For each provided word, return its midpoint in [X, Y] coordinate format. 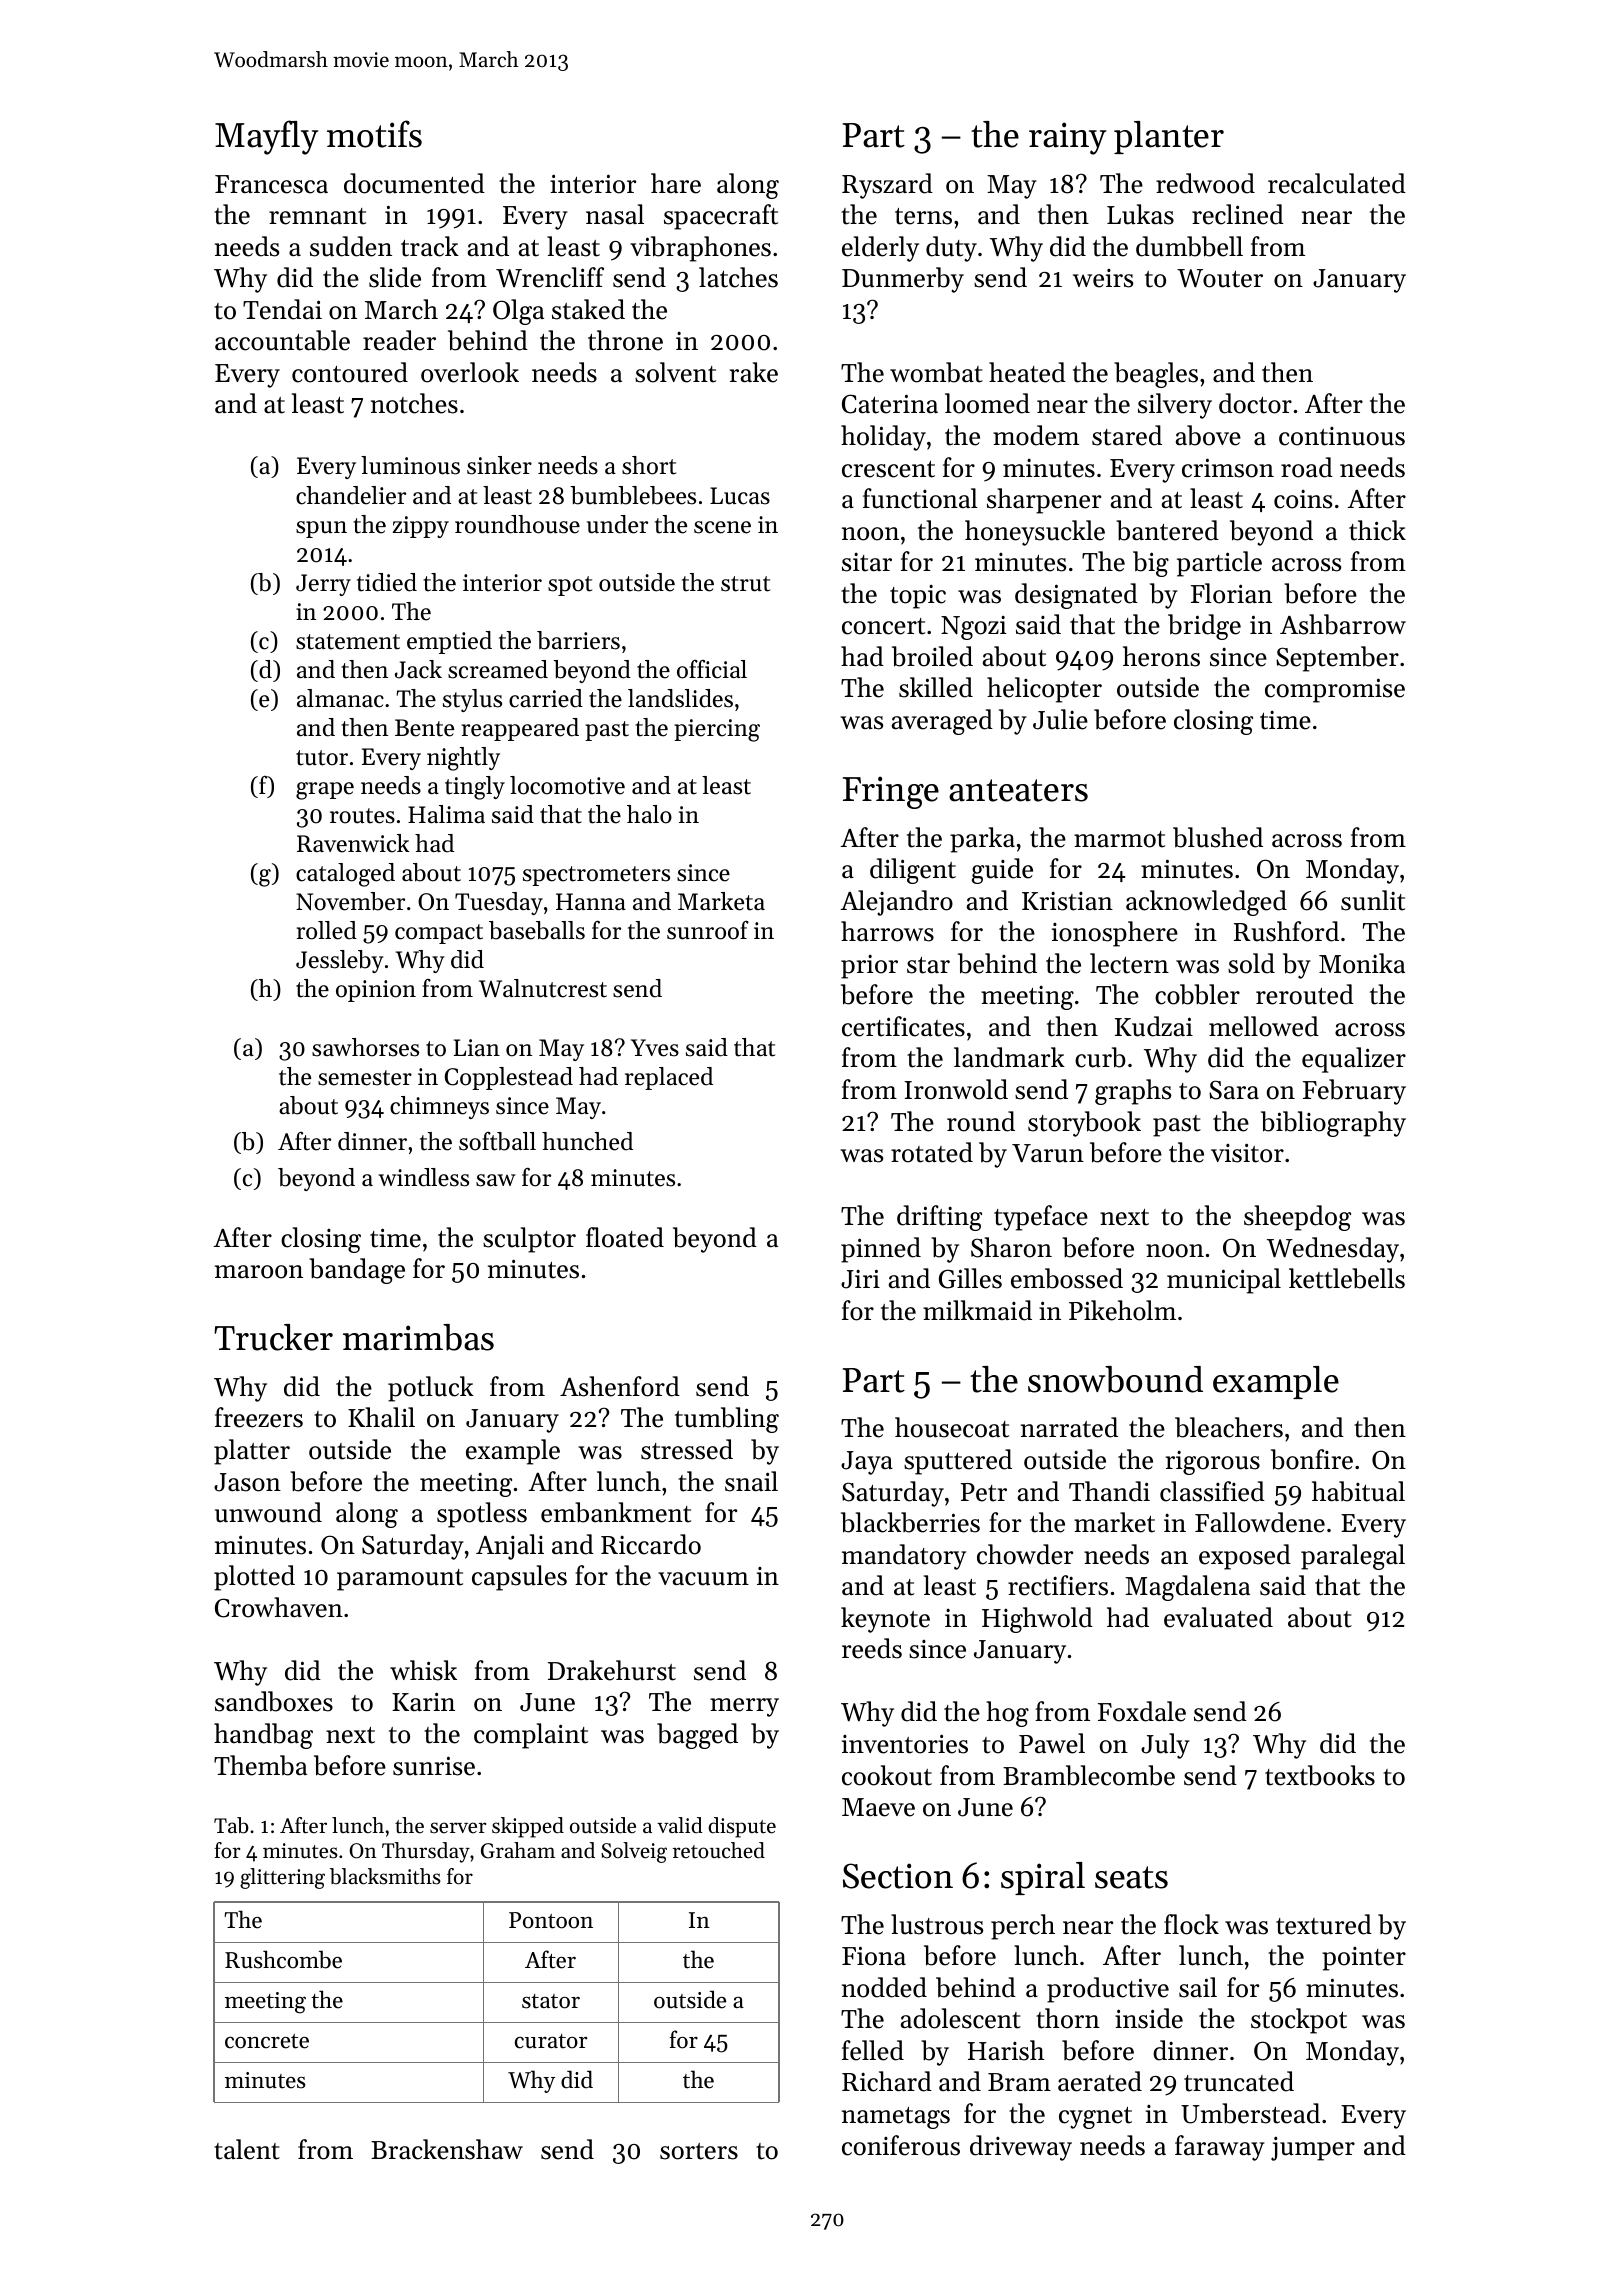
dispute [742, 1827]
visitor [1247, 1153]
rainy [1067, 138]
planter [1169, 137]
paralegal [1353, 1557]
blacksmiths [385, 1876]
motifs [374, 134]
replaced [669, 1078]
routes [362, 816]
